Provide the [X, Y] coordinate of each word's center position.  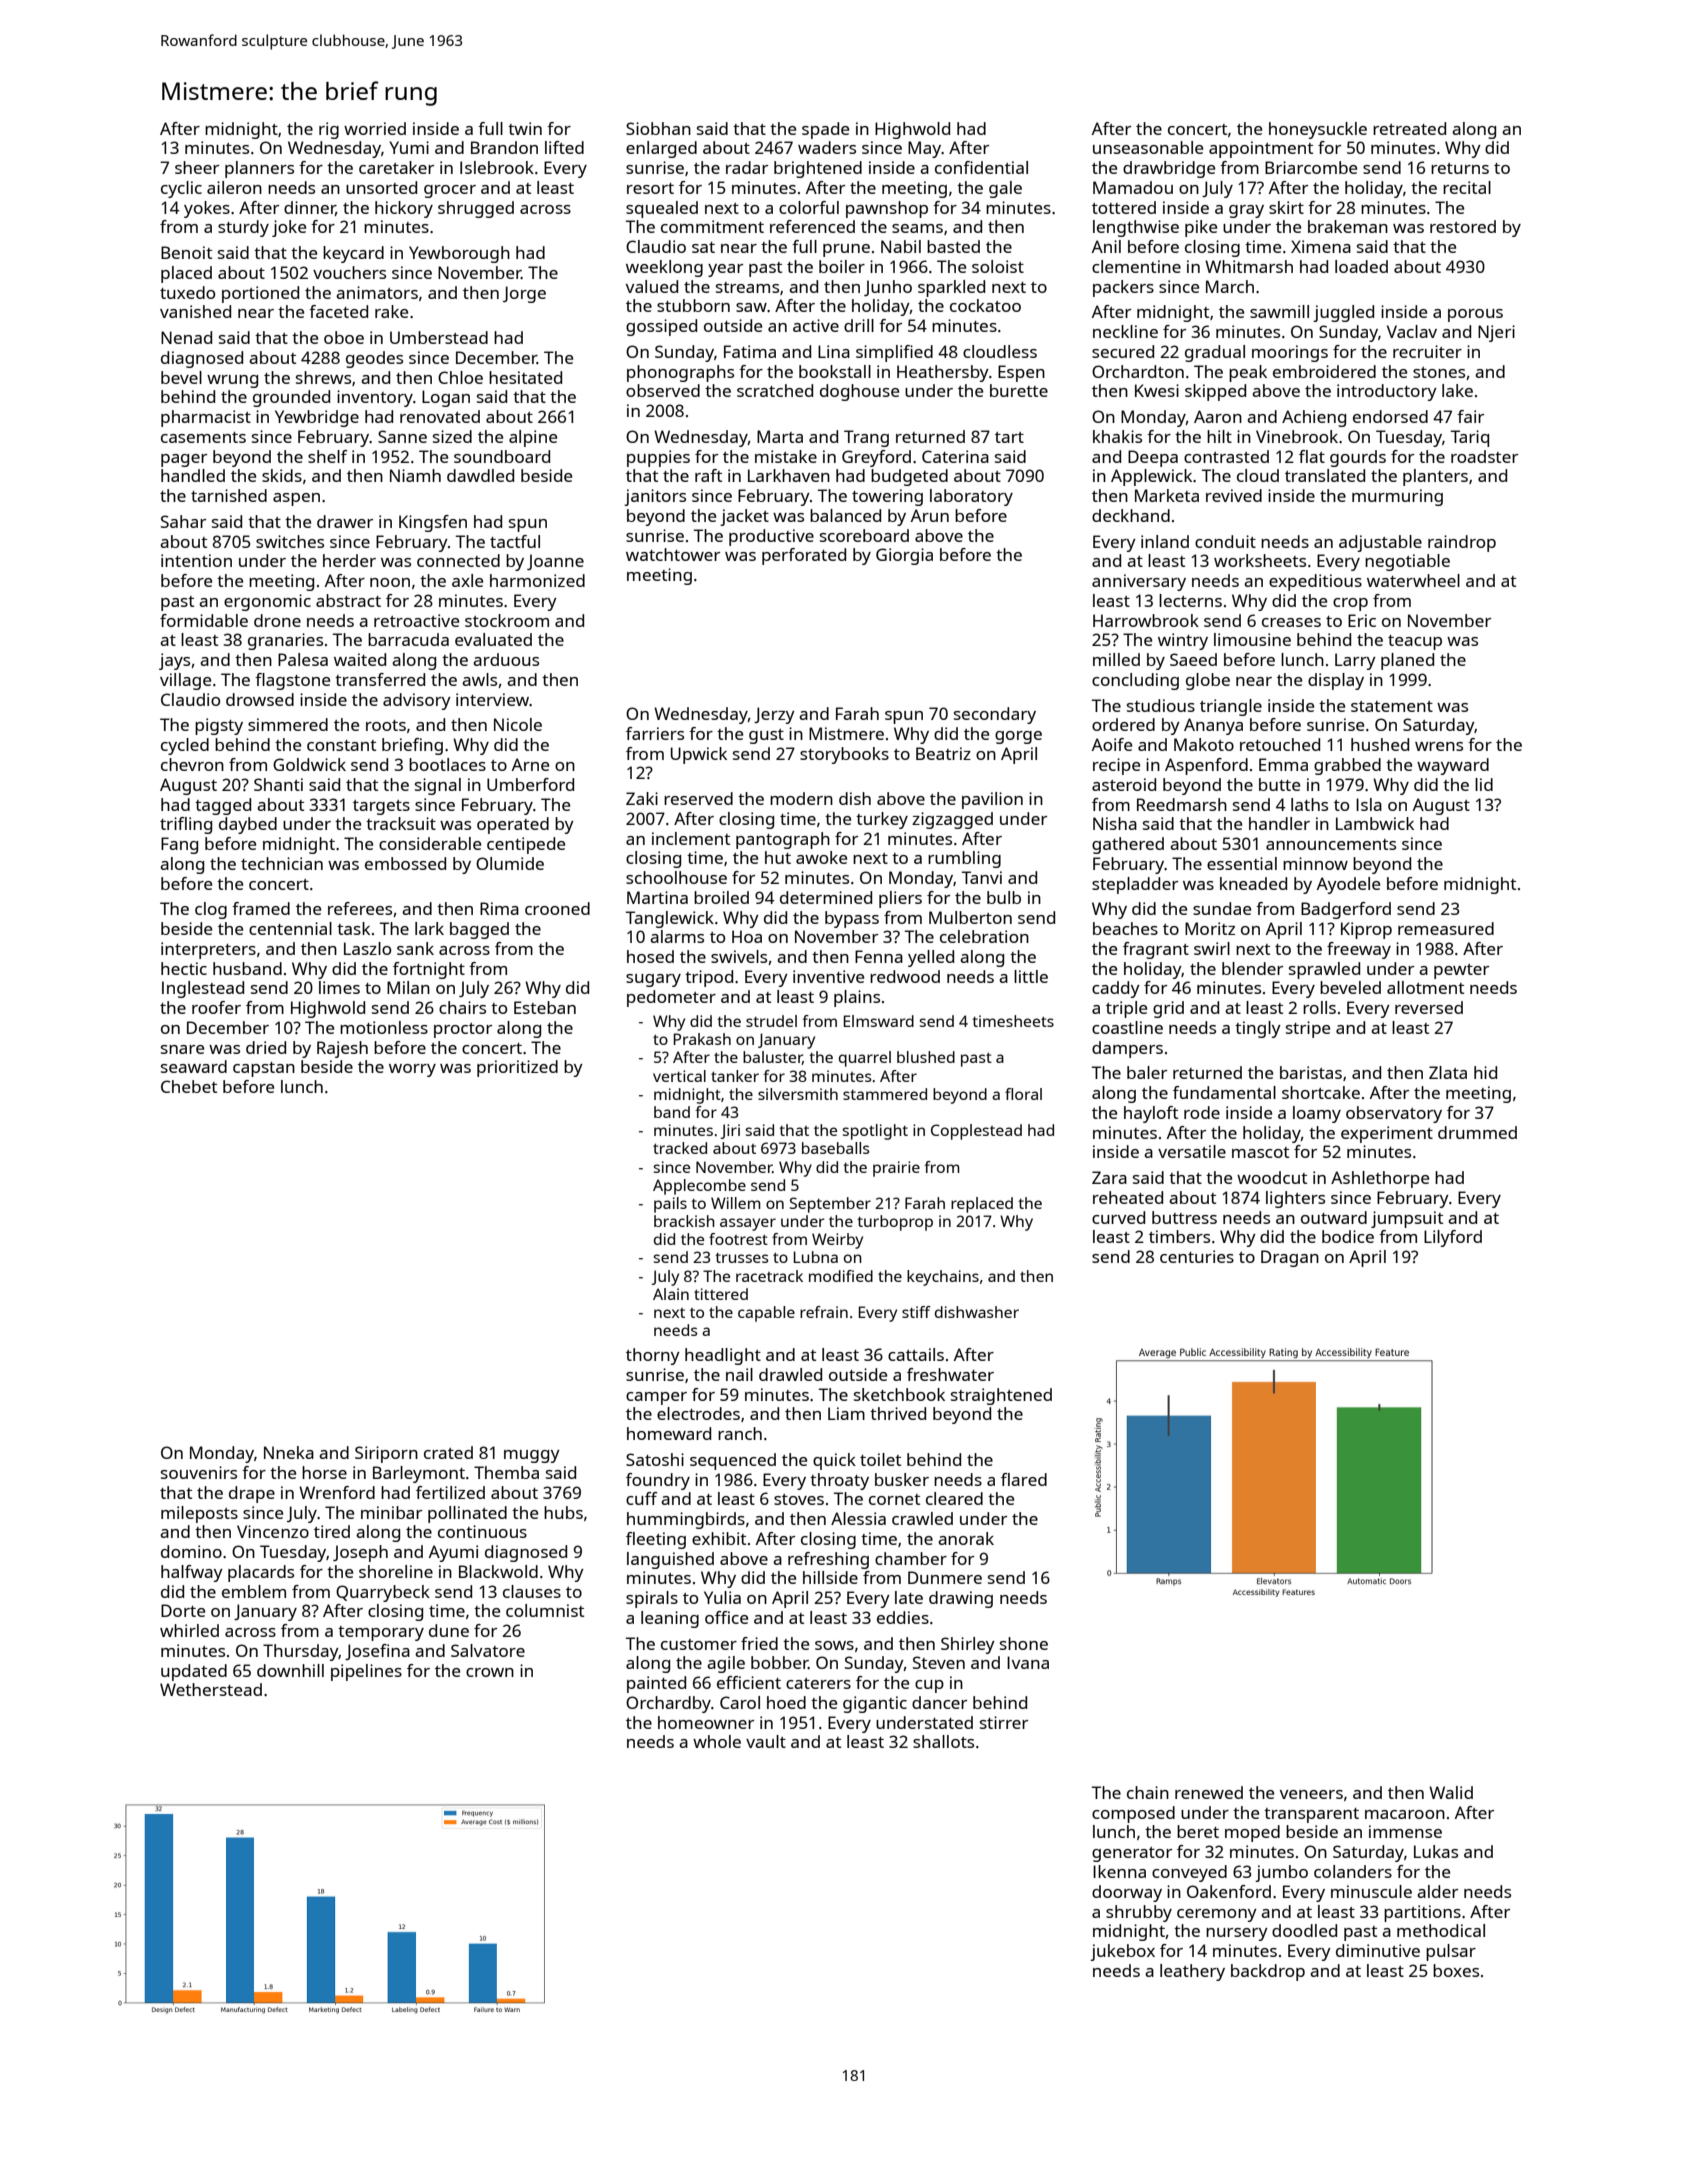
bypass [852, 919]
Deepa [1153, 458]
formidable [204, 620]
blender [1252, 968]
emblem [254, 1591]
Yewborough [459, 254]
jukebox [1122, 1952]
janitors [655, 497]
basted [953, 246]
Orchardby [668, 1704]
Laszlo [367, 948]
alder [1437, 1891]
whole [717, 1741]
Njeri [1496, 333]
